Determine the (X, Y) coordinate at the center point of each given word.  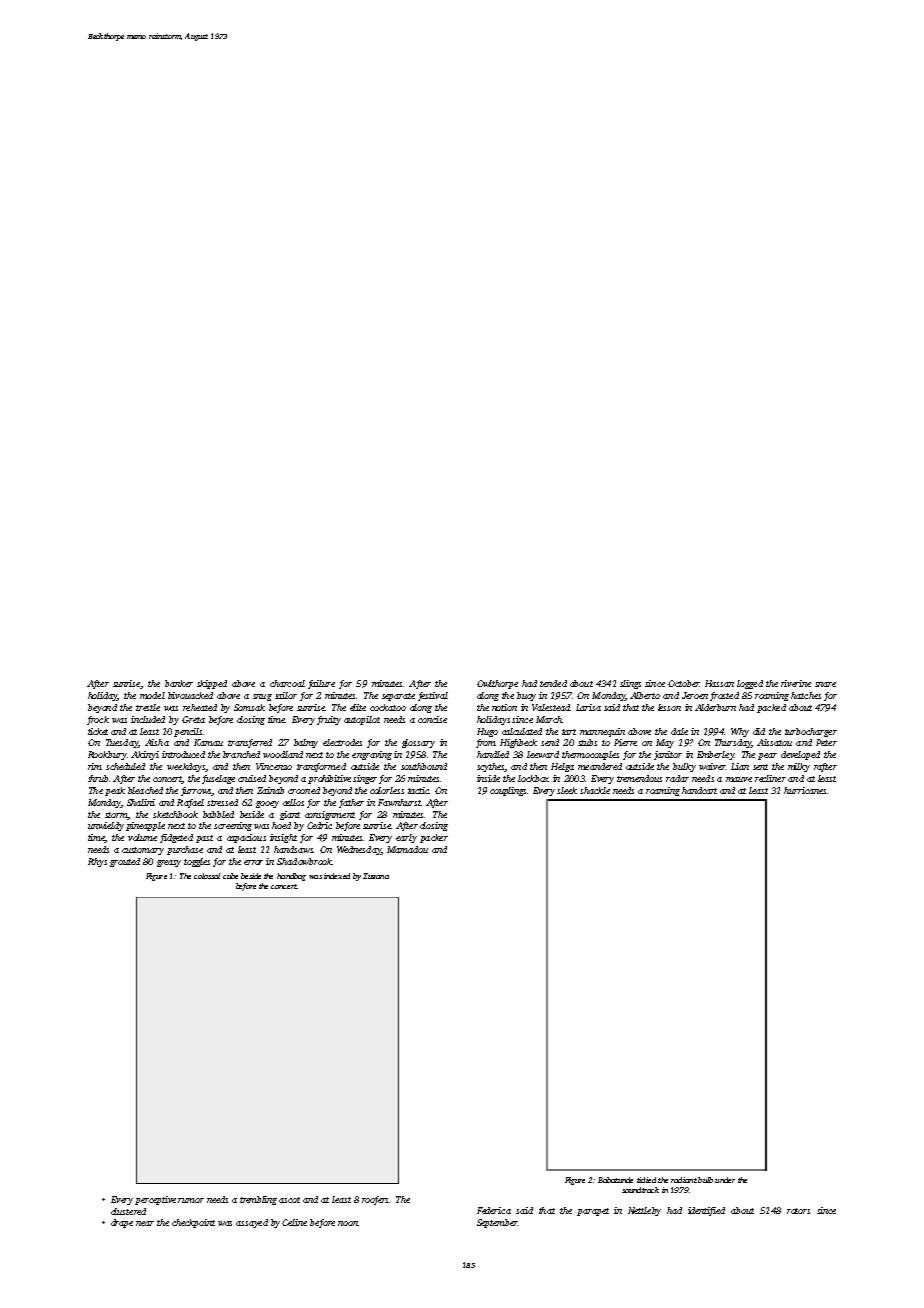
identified (706, 1211)
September (497, 1223)
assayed (252, 1223)
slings (630, 684)
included (148, 719)
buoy (526, 696)
